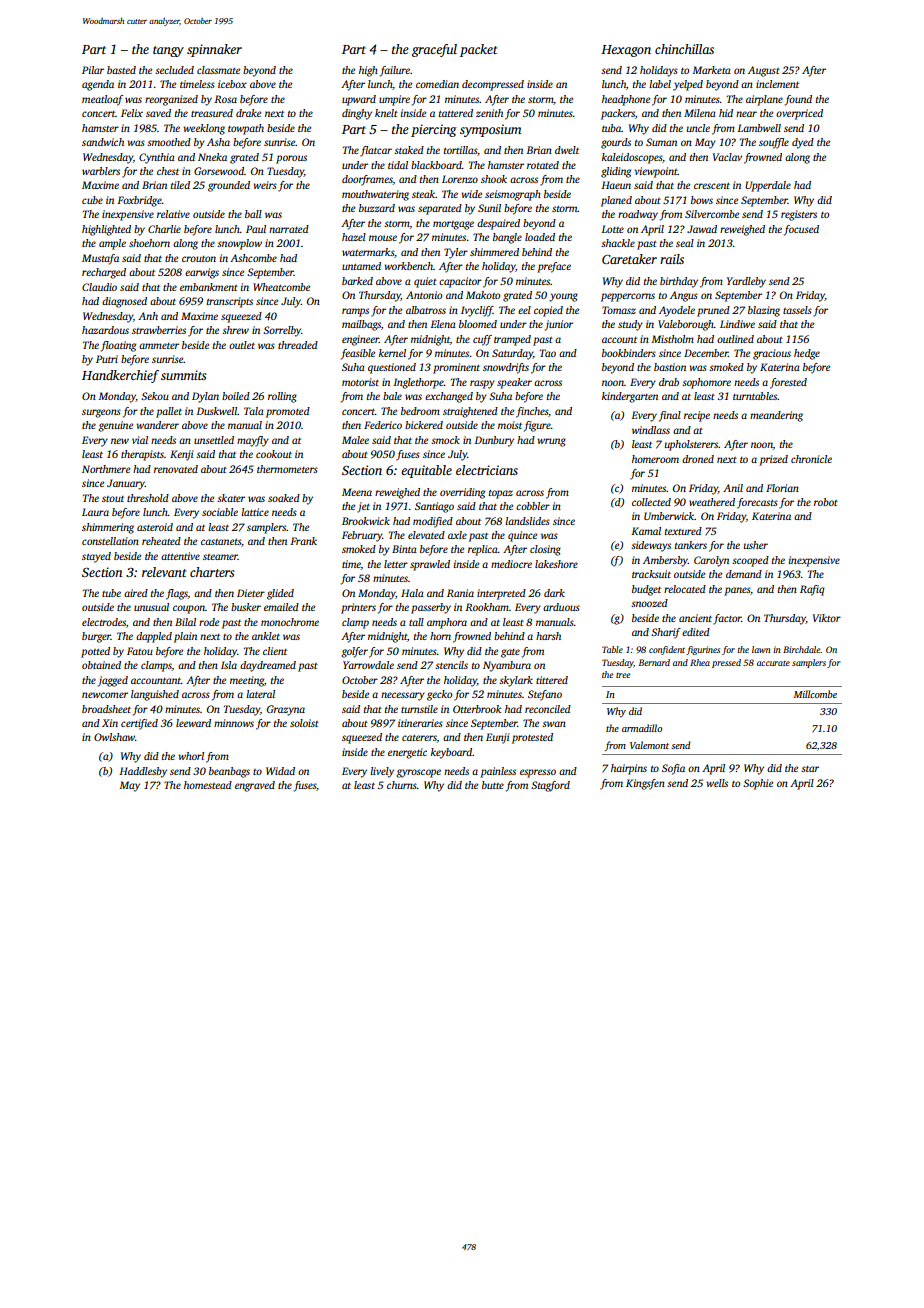  I want to click on found, so click(798, 100).
